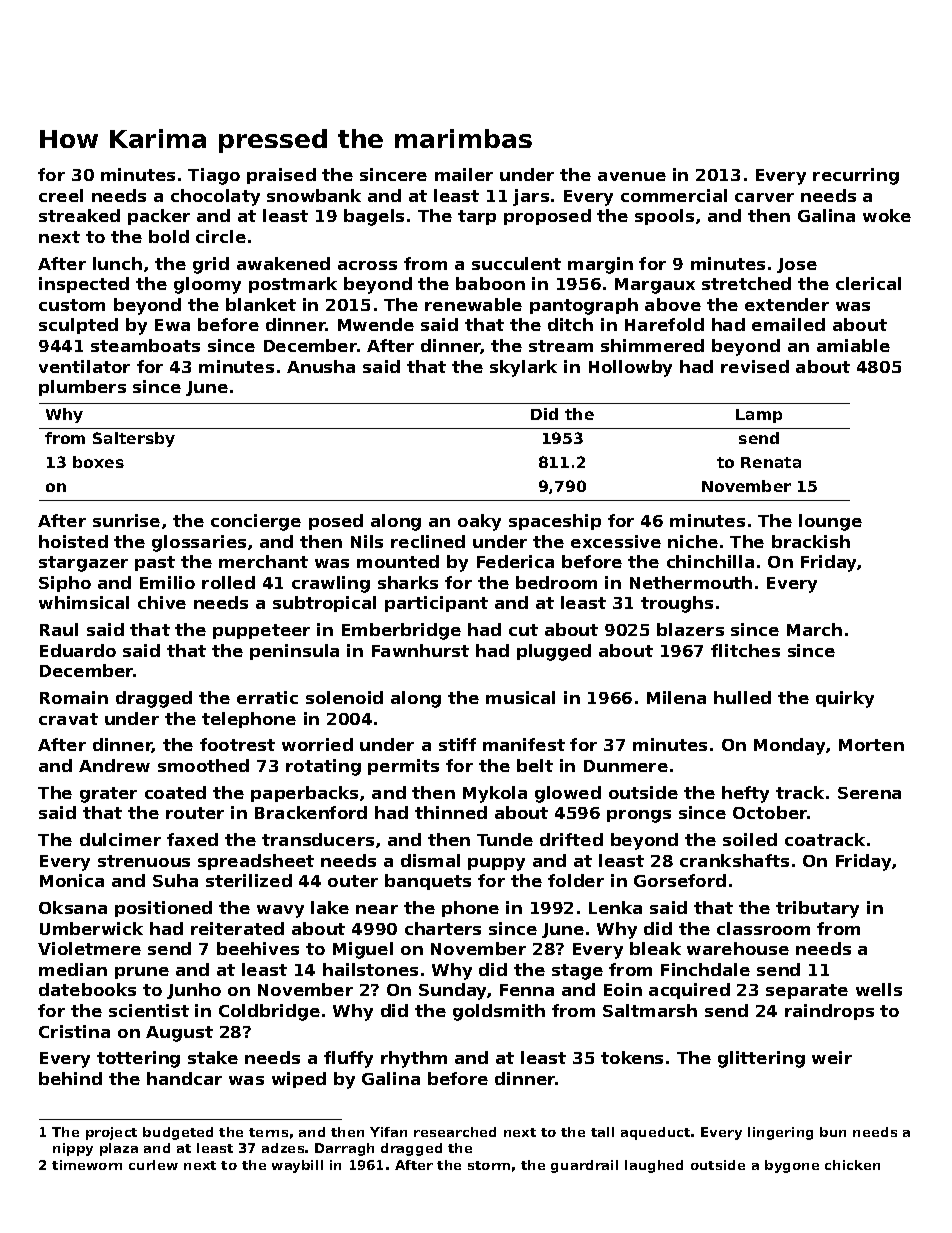  Describe the element at coordinates (214, 176) in the page. I see `Tiago` at that location.
